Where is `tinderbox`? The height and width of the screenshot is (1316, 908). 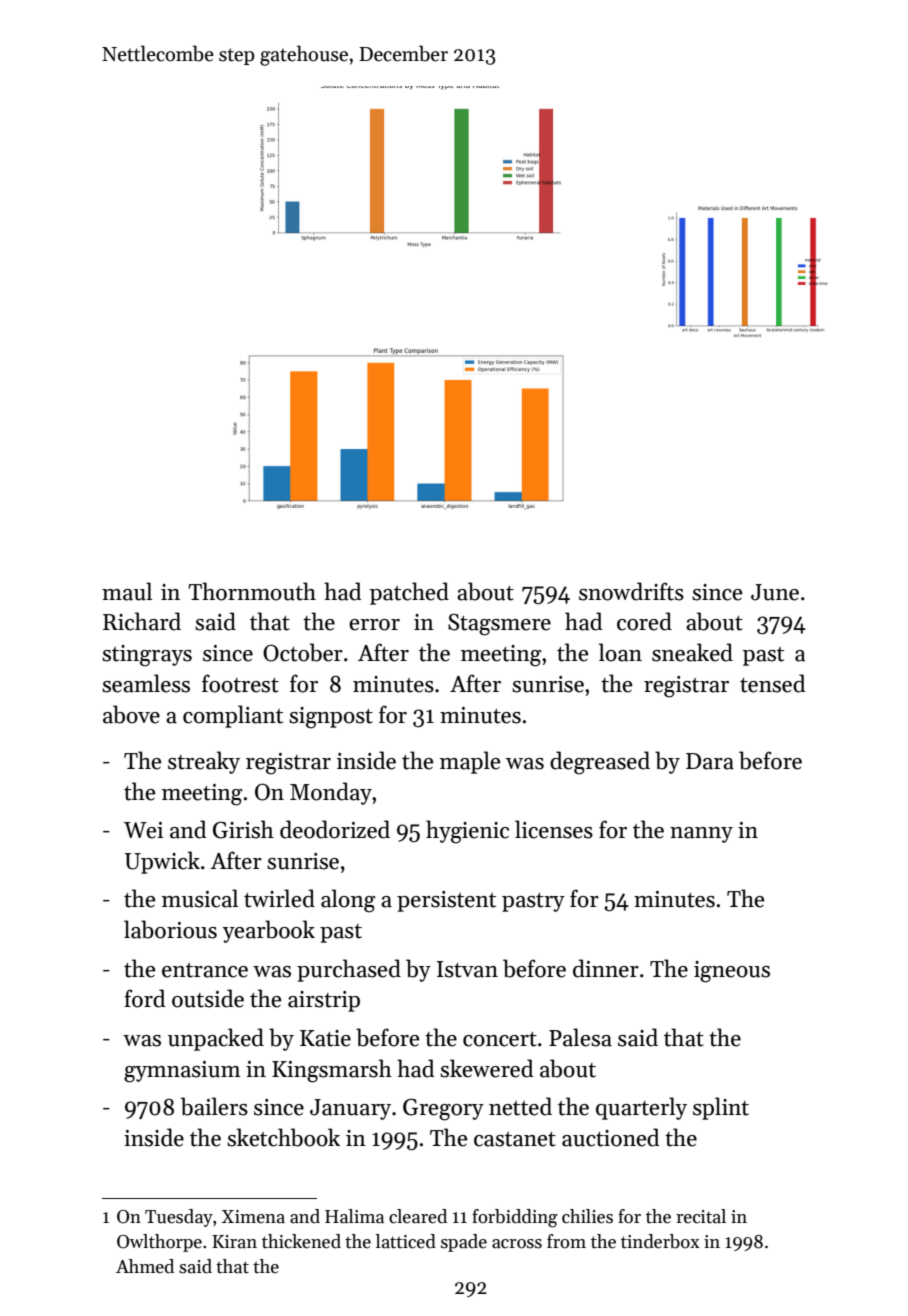
tinderbox is located at coordinates (660, 1241).
